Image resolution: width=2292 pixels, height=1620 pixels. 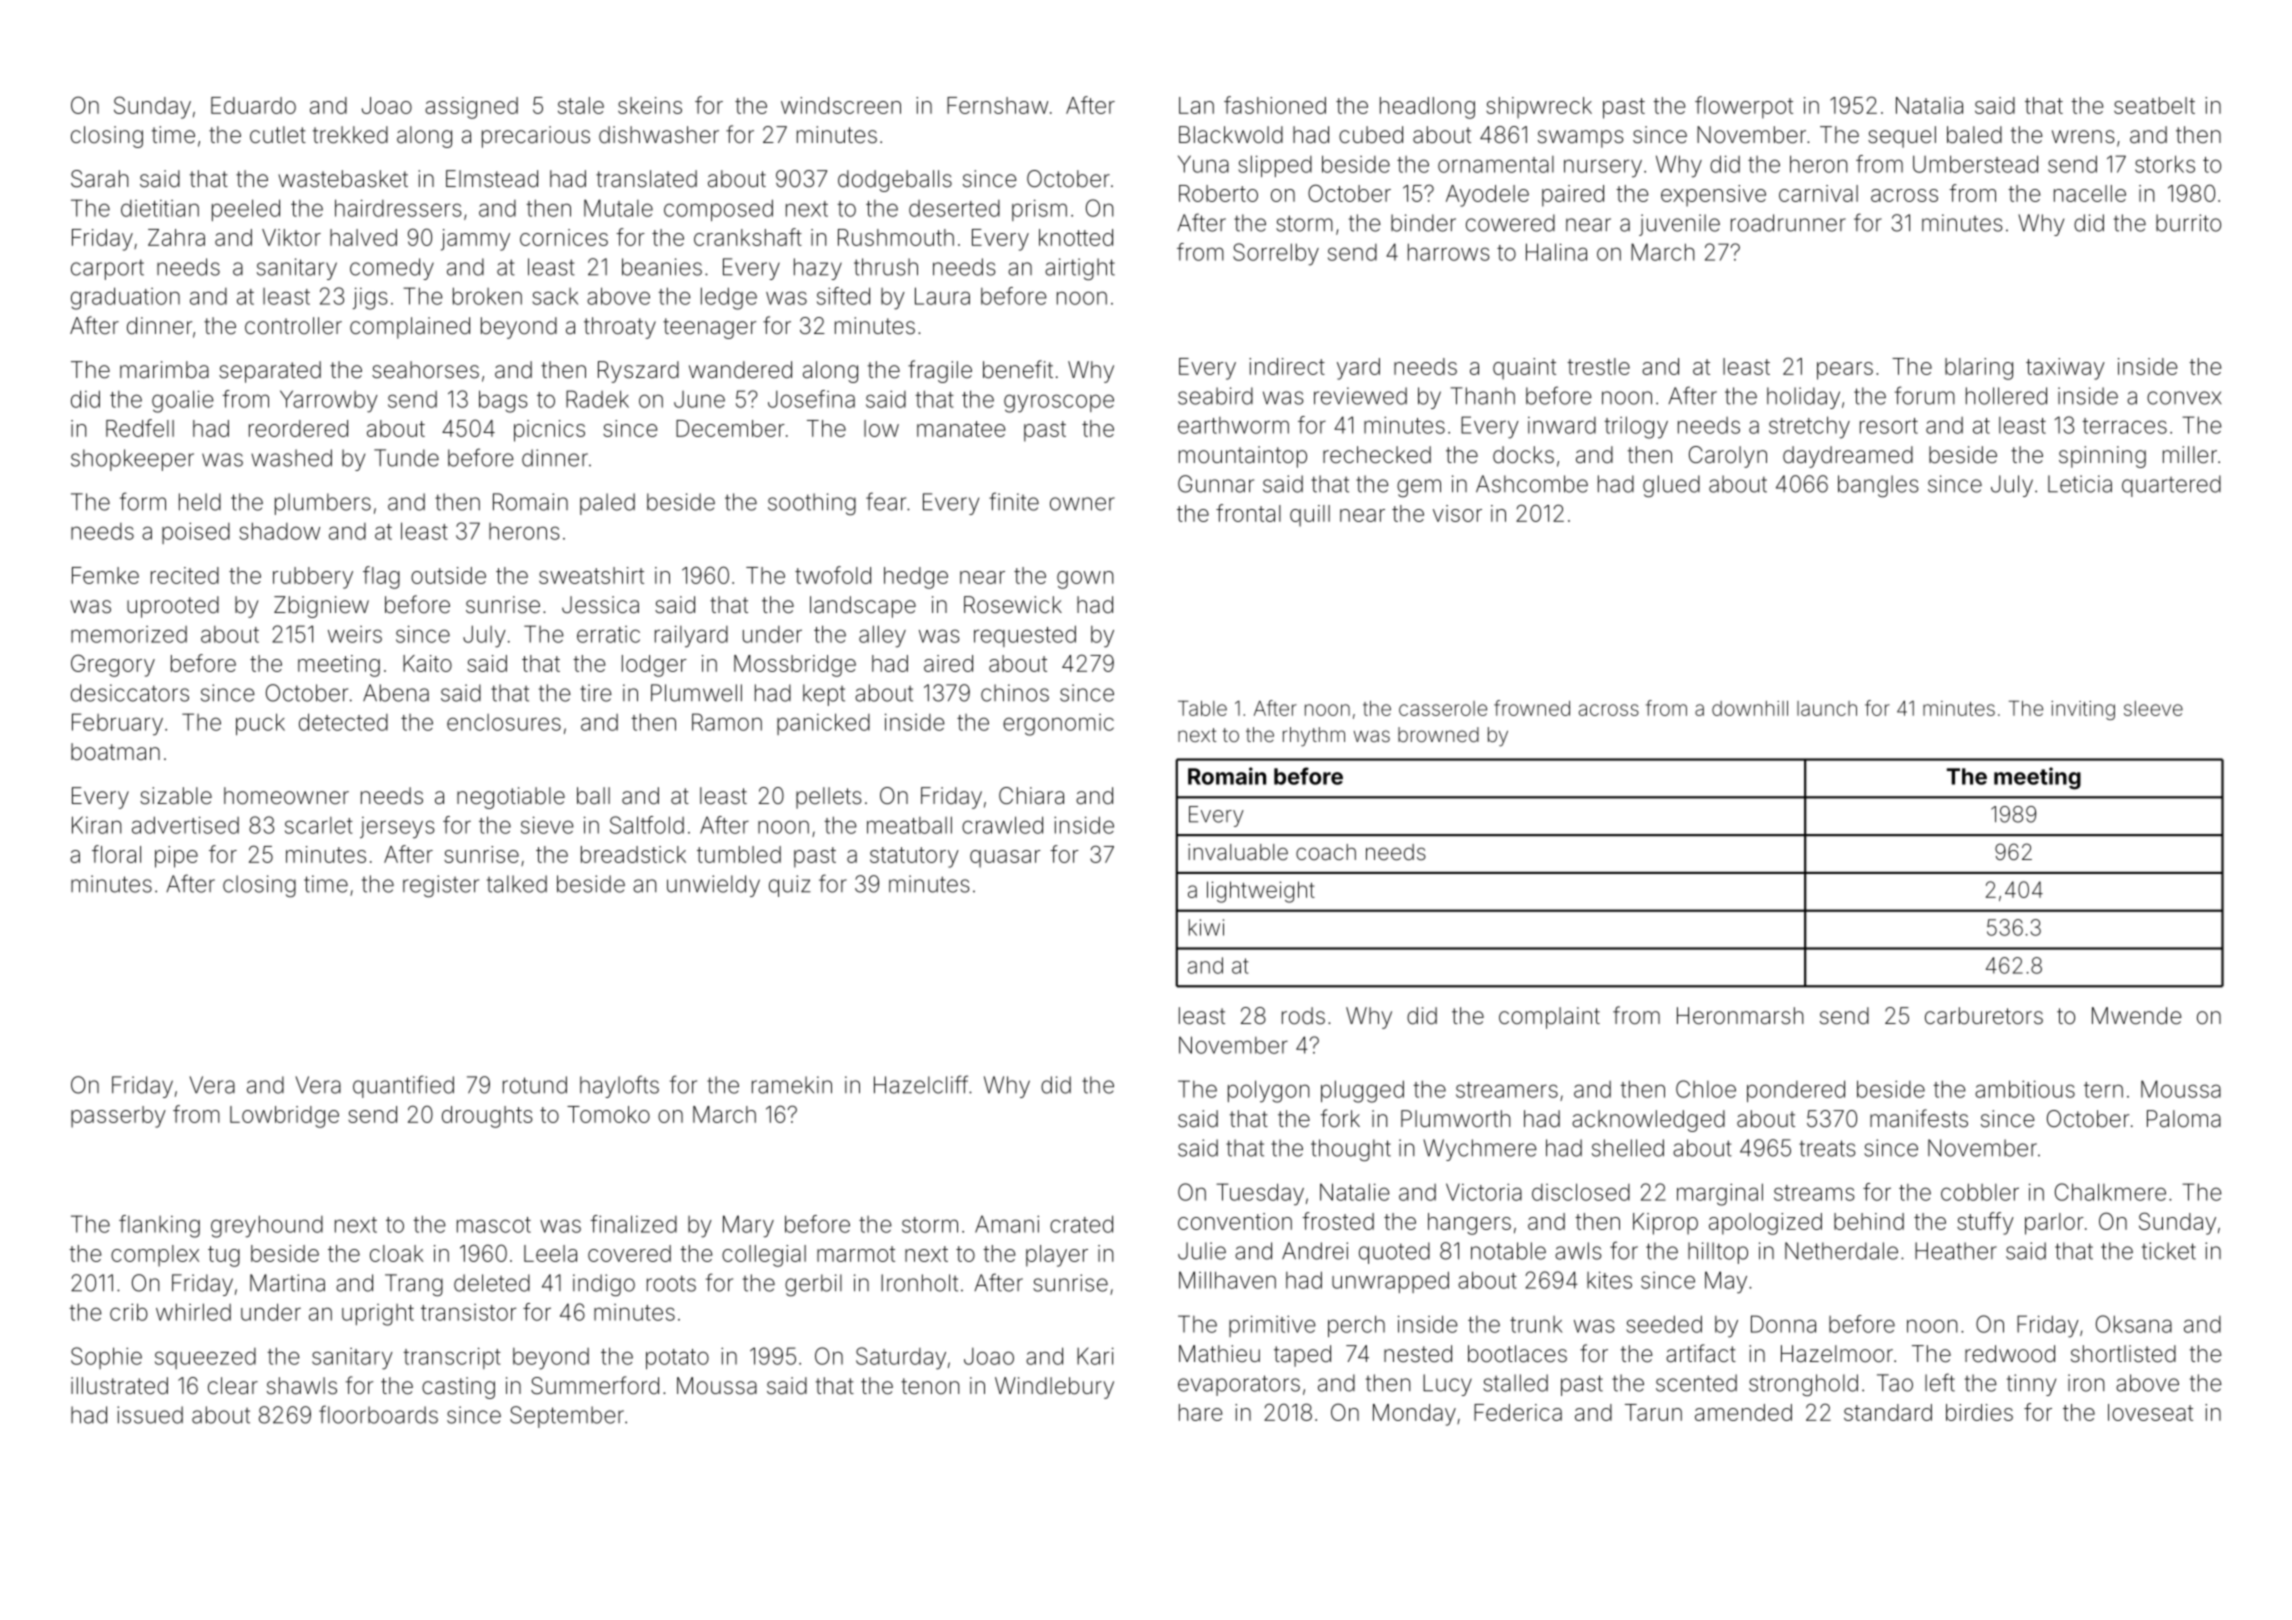 What do you see at coordinates (1059, 403) in the screenshot?
I see `gyroscope` at bounding box center [1059, 403].
